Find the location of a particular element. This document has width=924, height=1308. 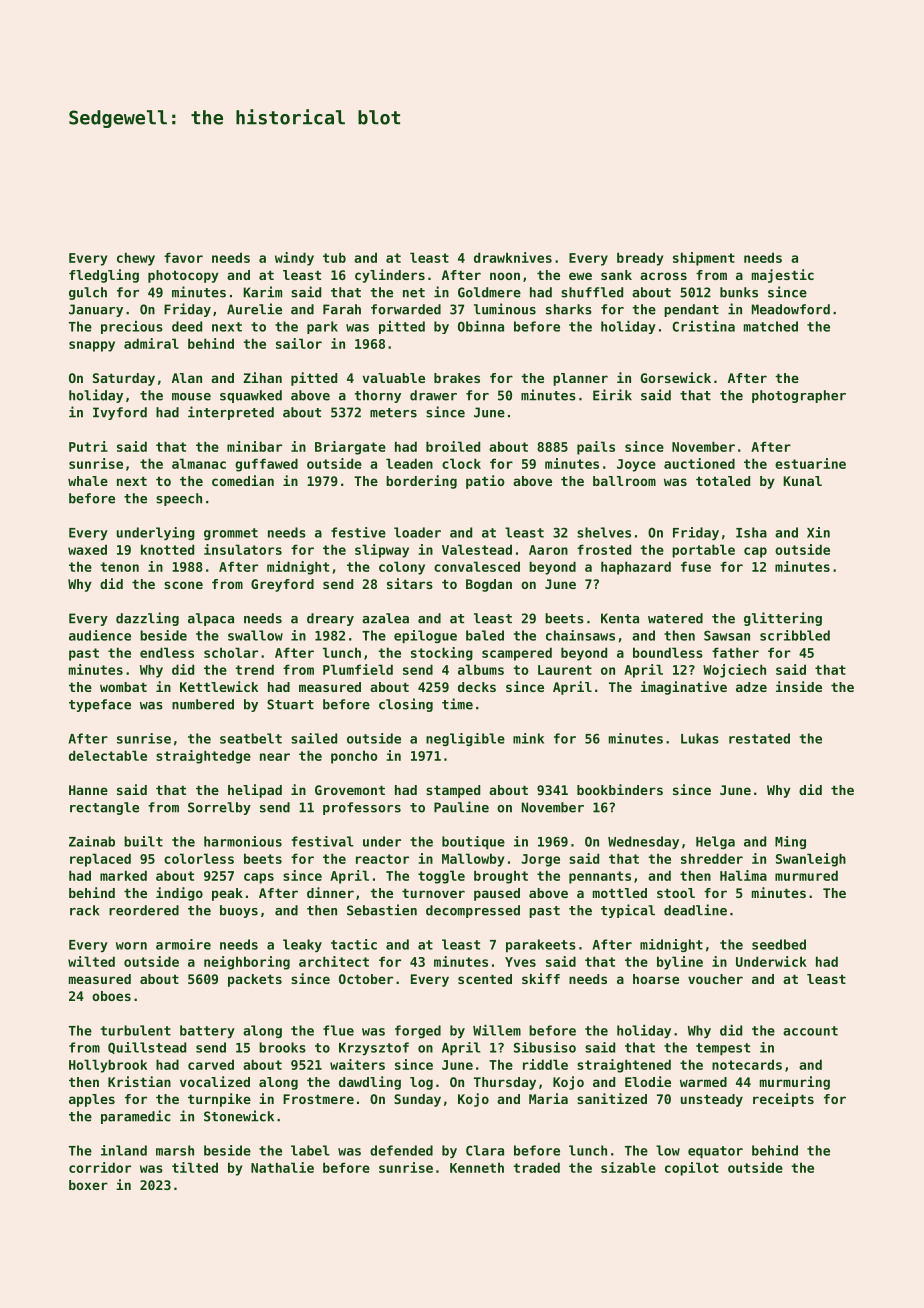

scented is located at coordinates (485, 979).
